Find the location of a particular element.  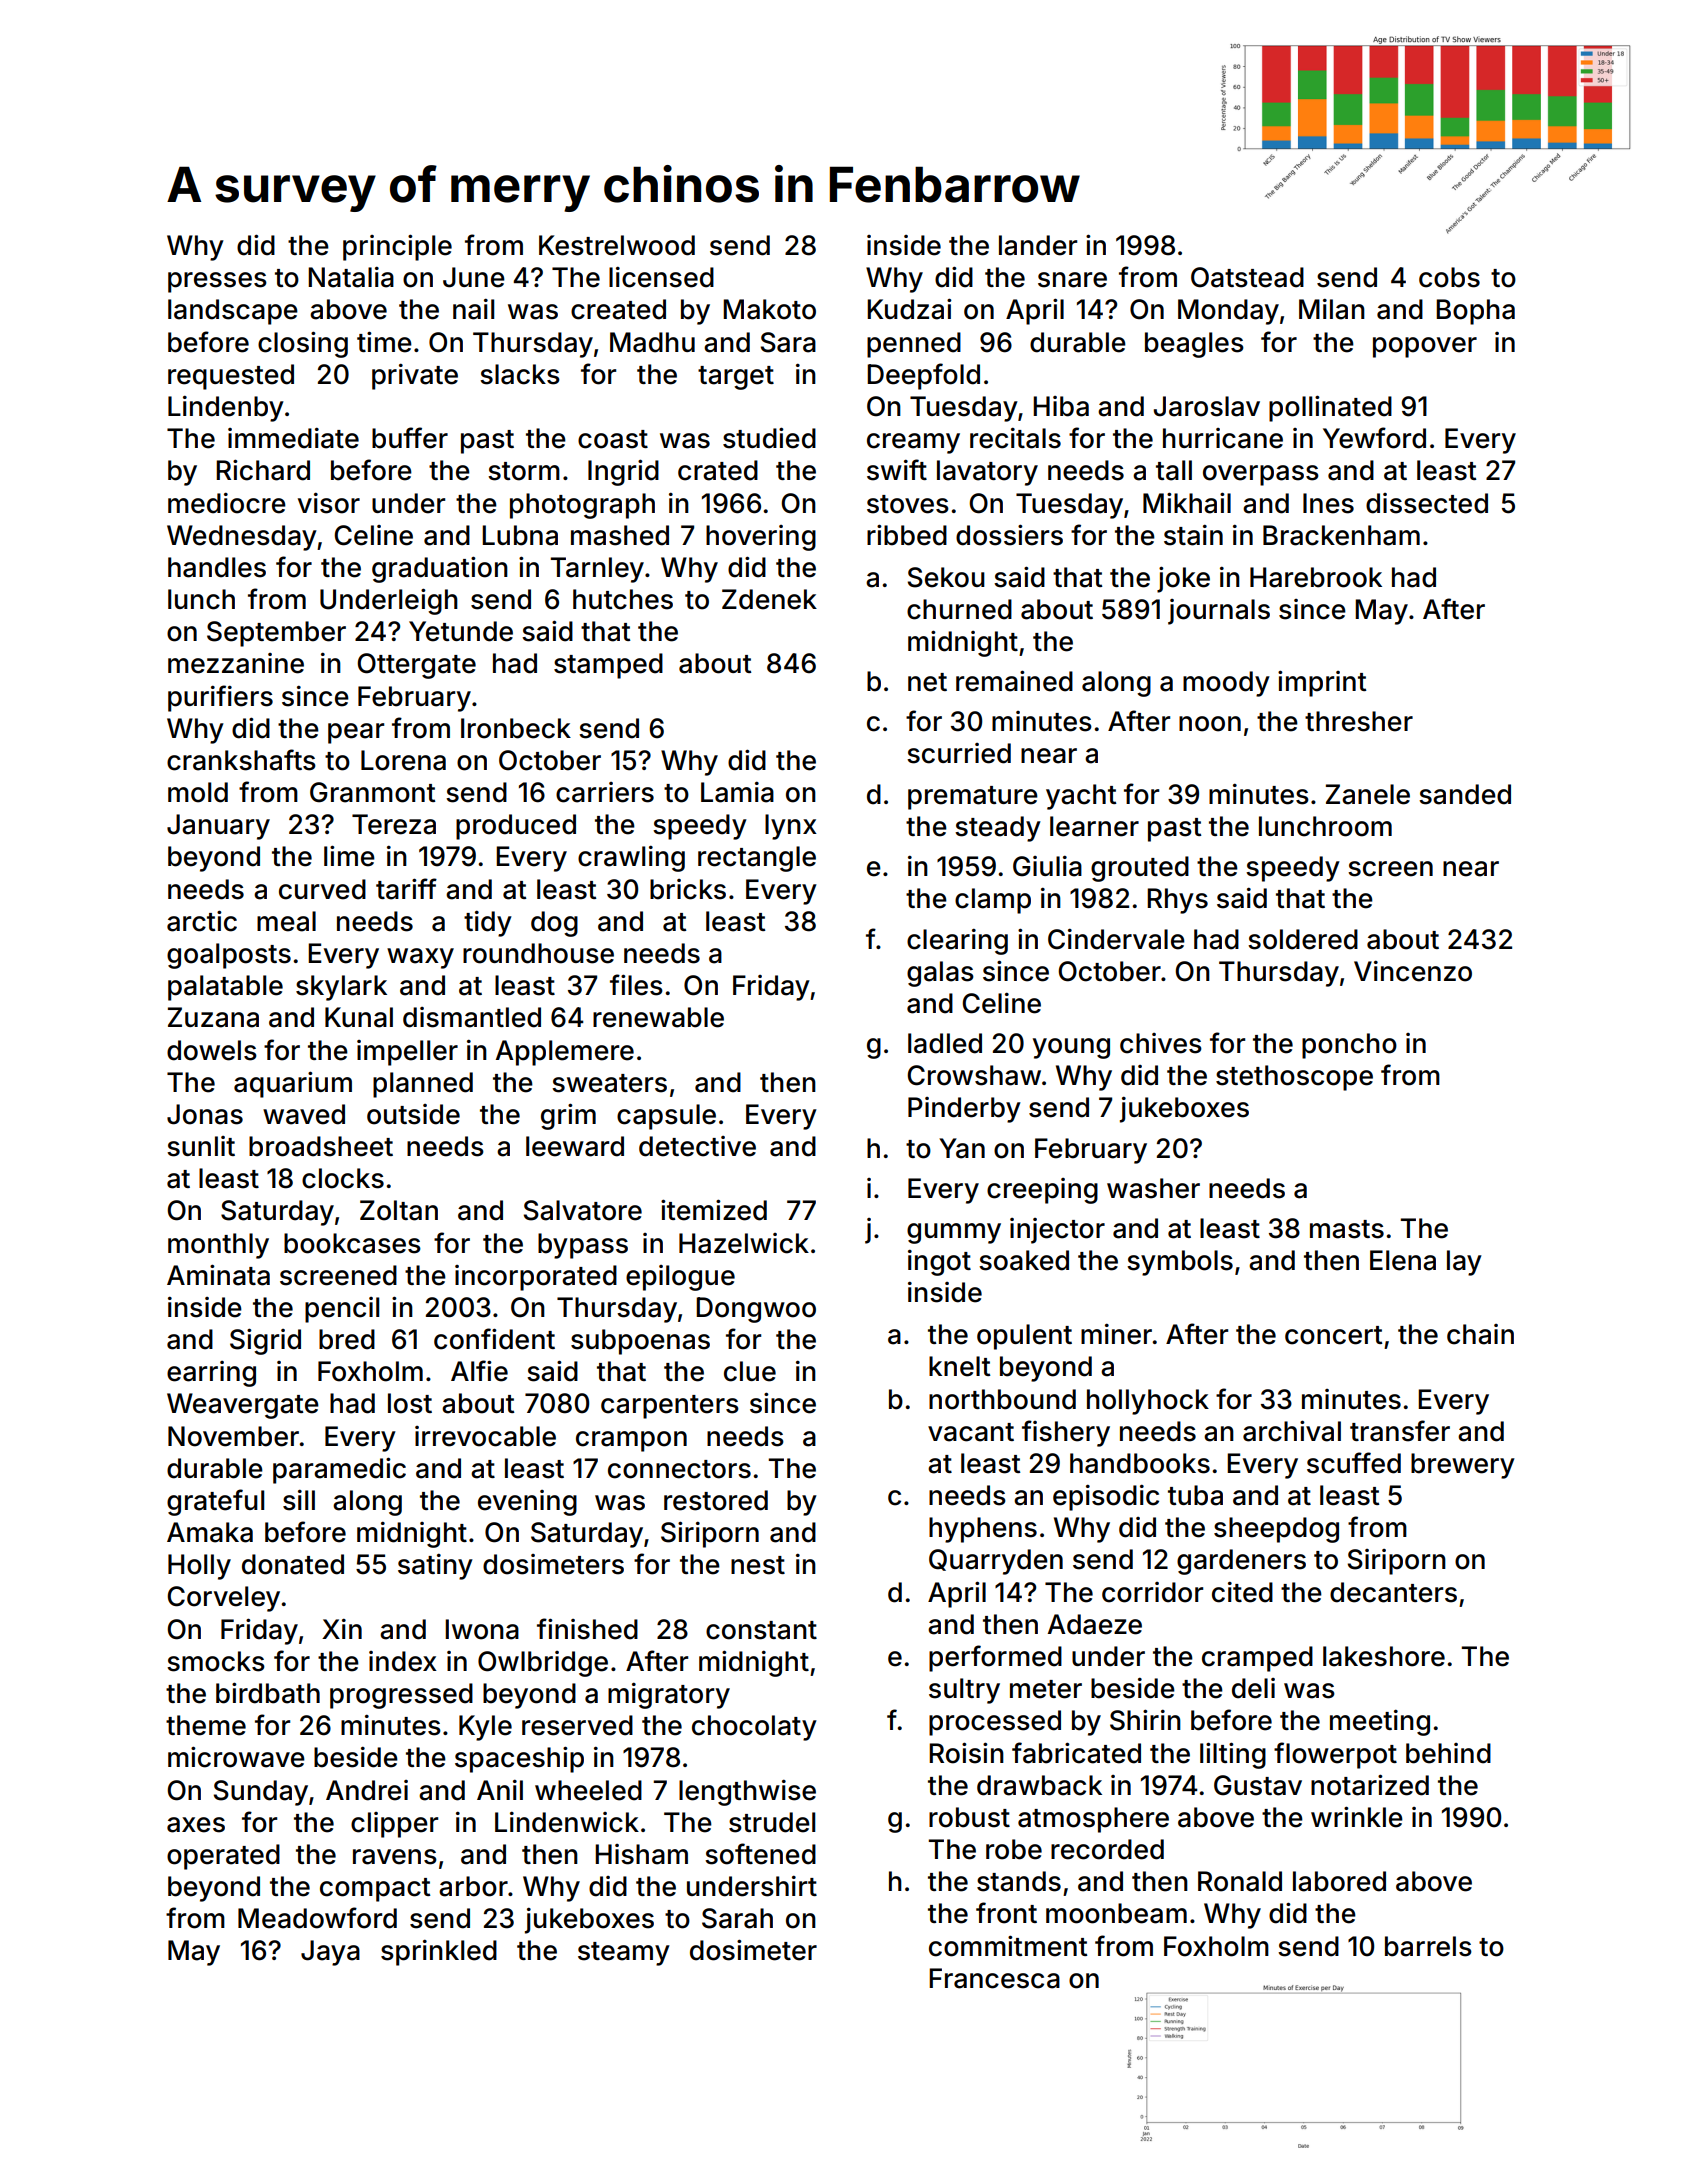

masts is located at coordinates (1347, 1229).
